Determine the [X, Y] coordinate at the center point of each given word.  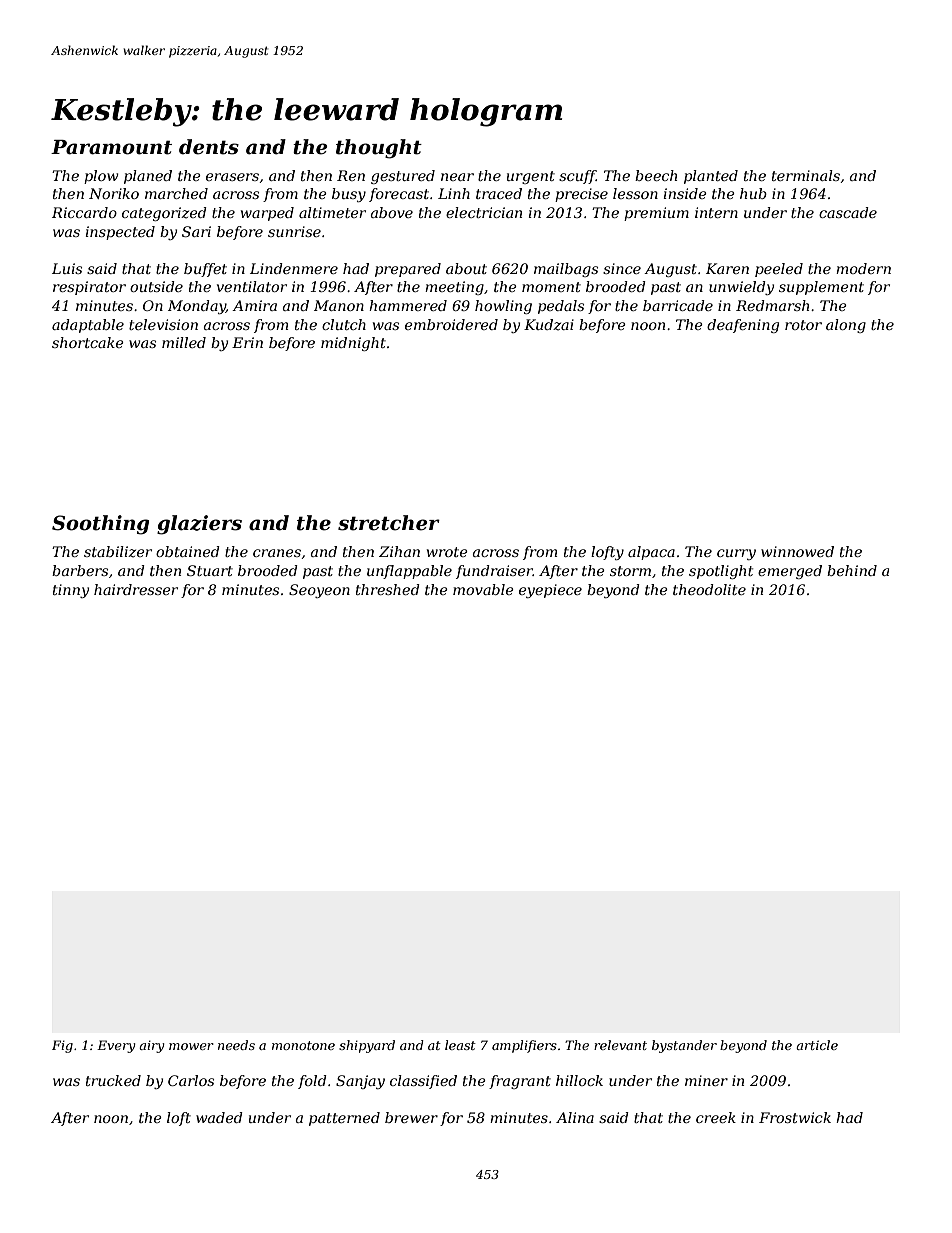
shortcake [88, 342]
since [622, 268]
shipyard [367, 1046]
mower [191, 1046]
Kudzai [549, 325]
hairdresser [136, 589]
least [460, 1045]
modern [863, 268]
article [817, 1045]
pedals [561, 307]
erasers [232, 177]
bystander [684, 1046]
